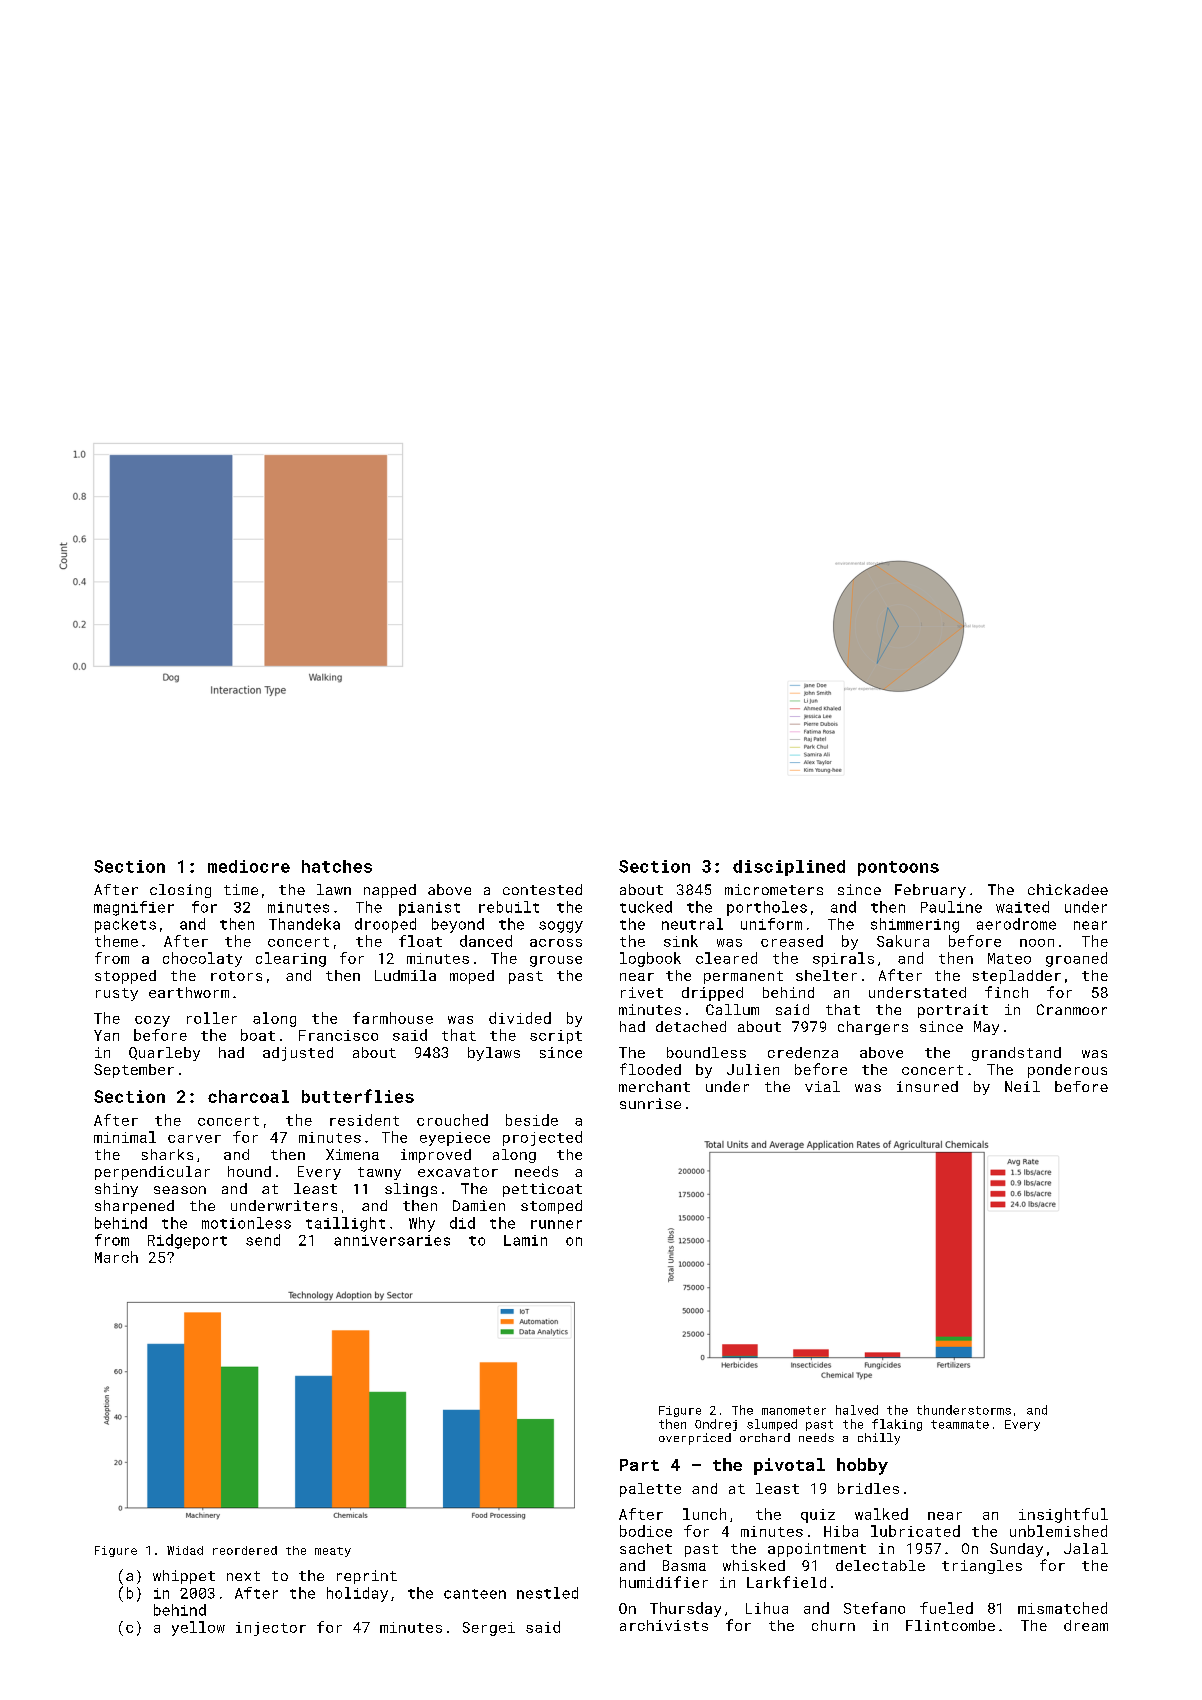 The height and width of the screenshot is (1700, 1202). What do you see at coordinates (642, 992) in the screenshot?
I see `rivet` at bounding box center [642, 992].
